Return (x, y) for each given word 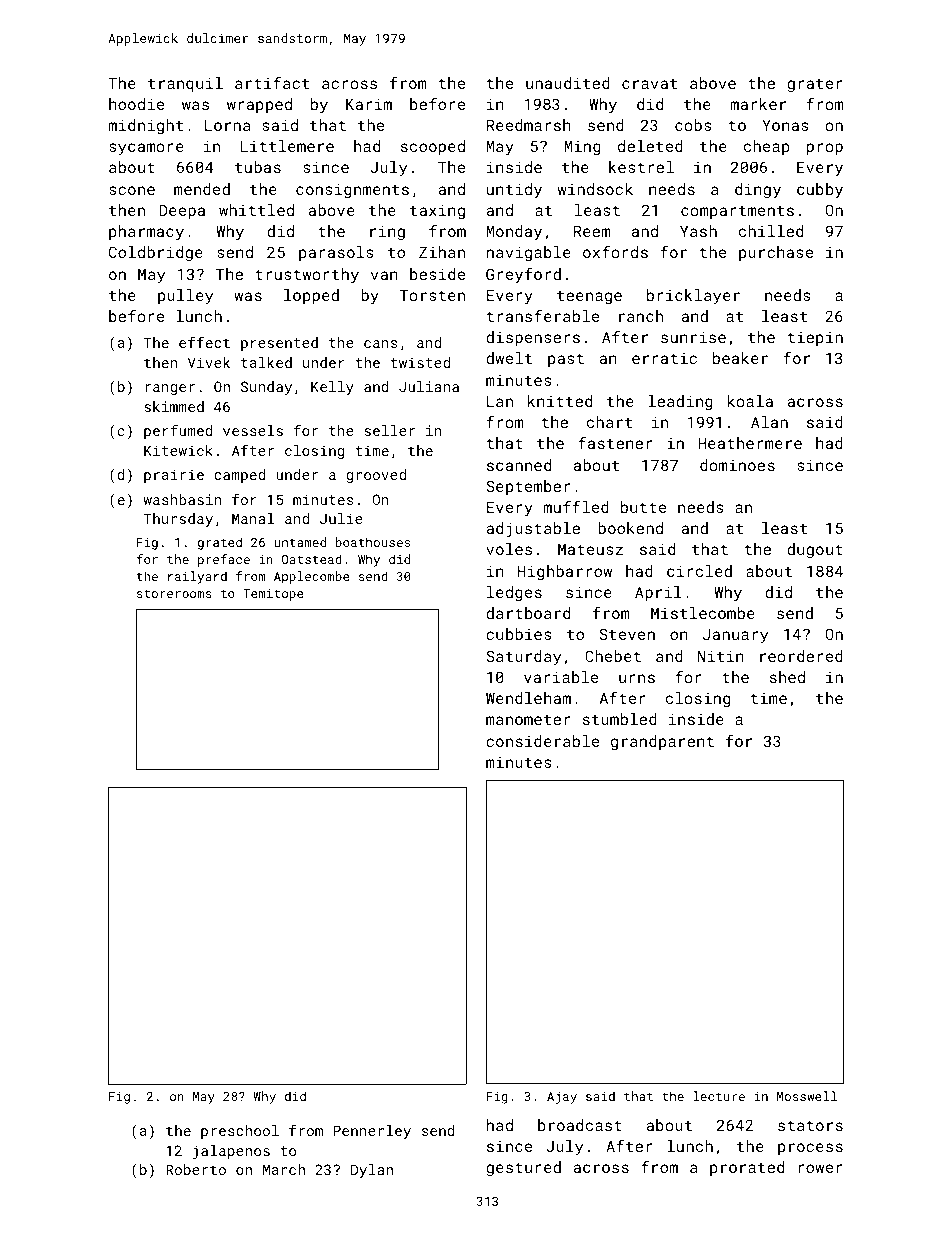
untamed (300, 542)
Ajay (562, 1098)
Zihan (442, 252)
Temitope (273, 595)
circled (699, 571)
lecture (719, 1096)
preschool (240, 1132)
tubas (258, 167)
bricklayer (693, 297)
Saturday (523, 658)
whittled (256, 210)
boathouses (373, 542)
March (284, 1169)
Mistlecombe (703, 613)
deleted (650, 146)
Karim (369, 104)
